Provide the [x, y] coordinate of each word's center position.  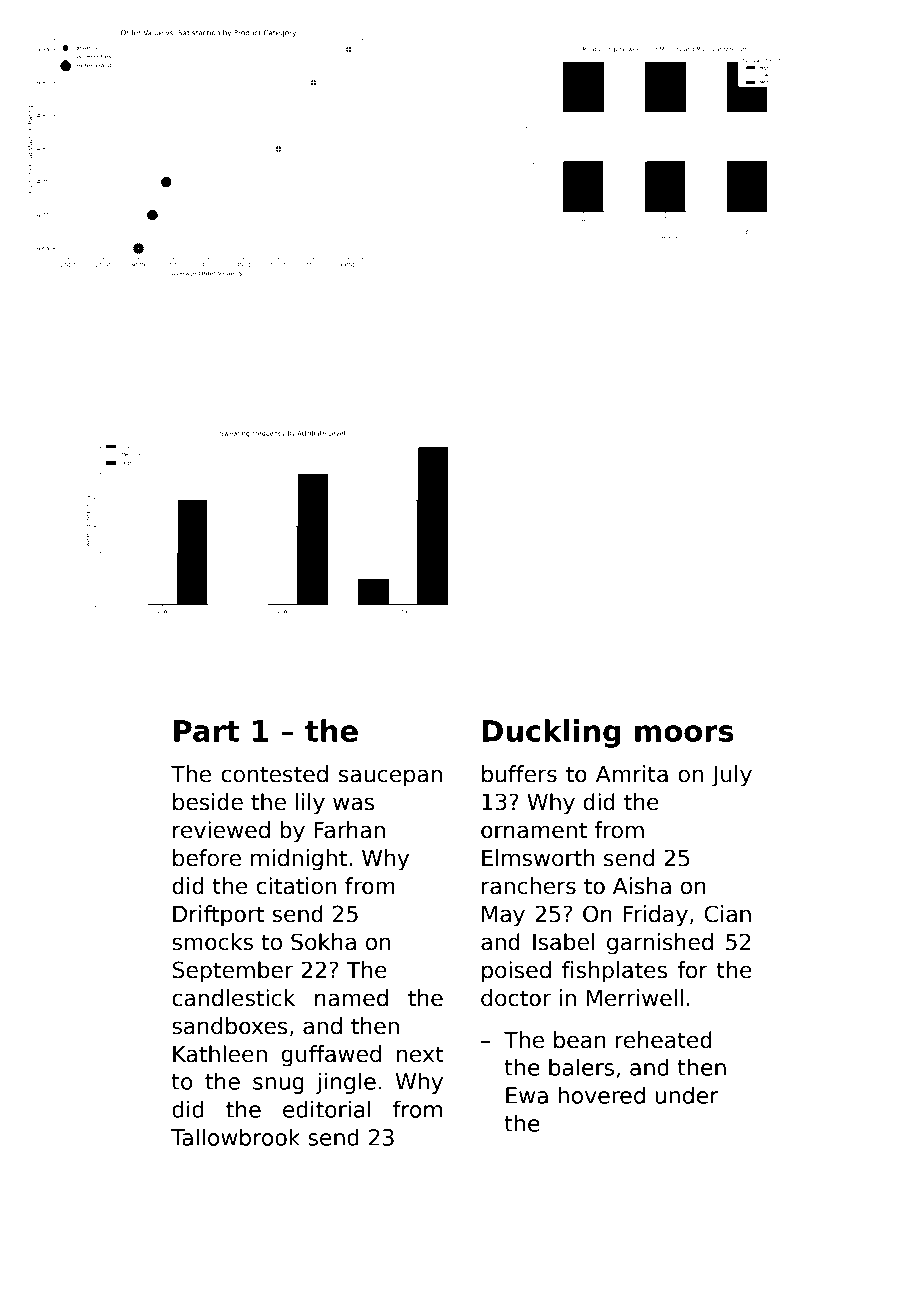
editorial [326, 1109]
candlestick [233, 998]
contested [274, 774]
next [420, 1054]
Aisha [642, 886]
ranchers [529, 886]
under [686, 1095]
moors [684, 733]
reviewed [221, 830]
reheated [664, 1040]
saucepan [390, 778]
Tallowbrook [235, 1137]
